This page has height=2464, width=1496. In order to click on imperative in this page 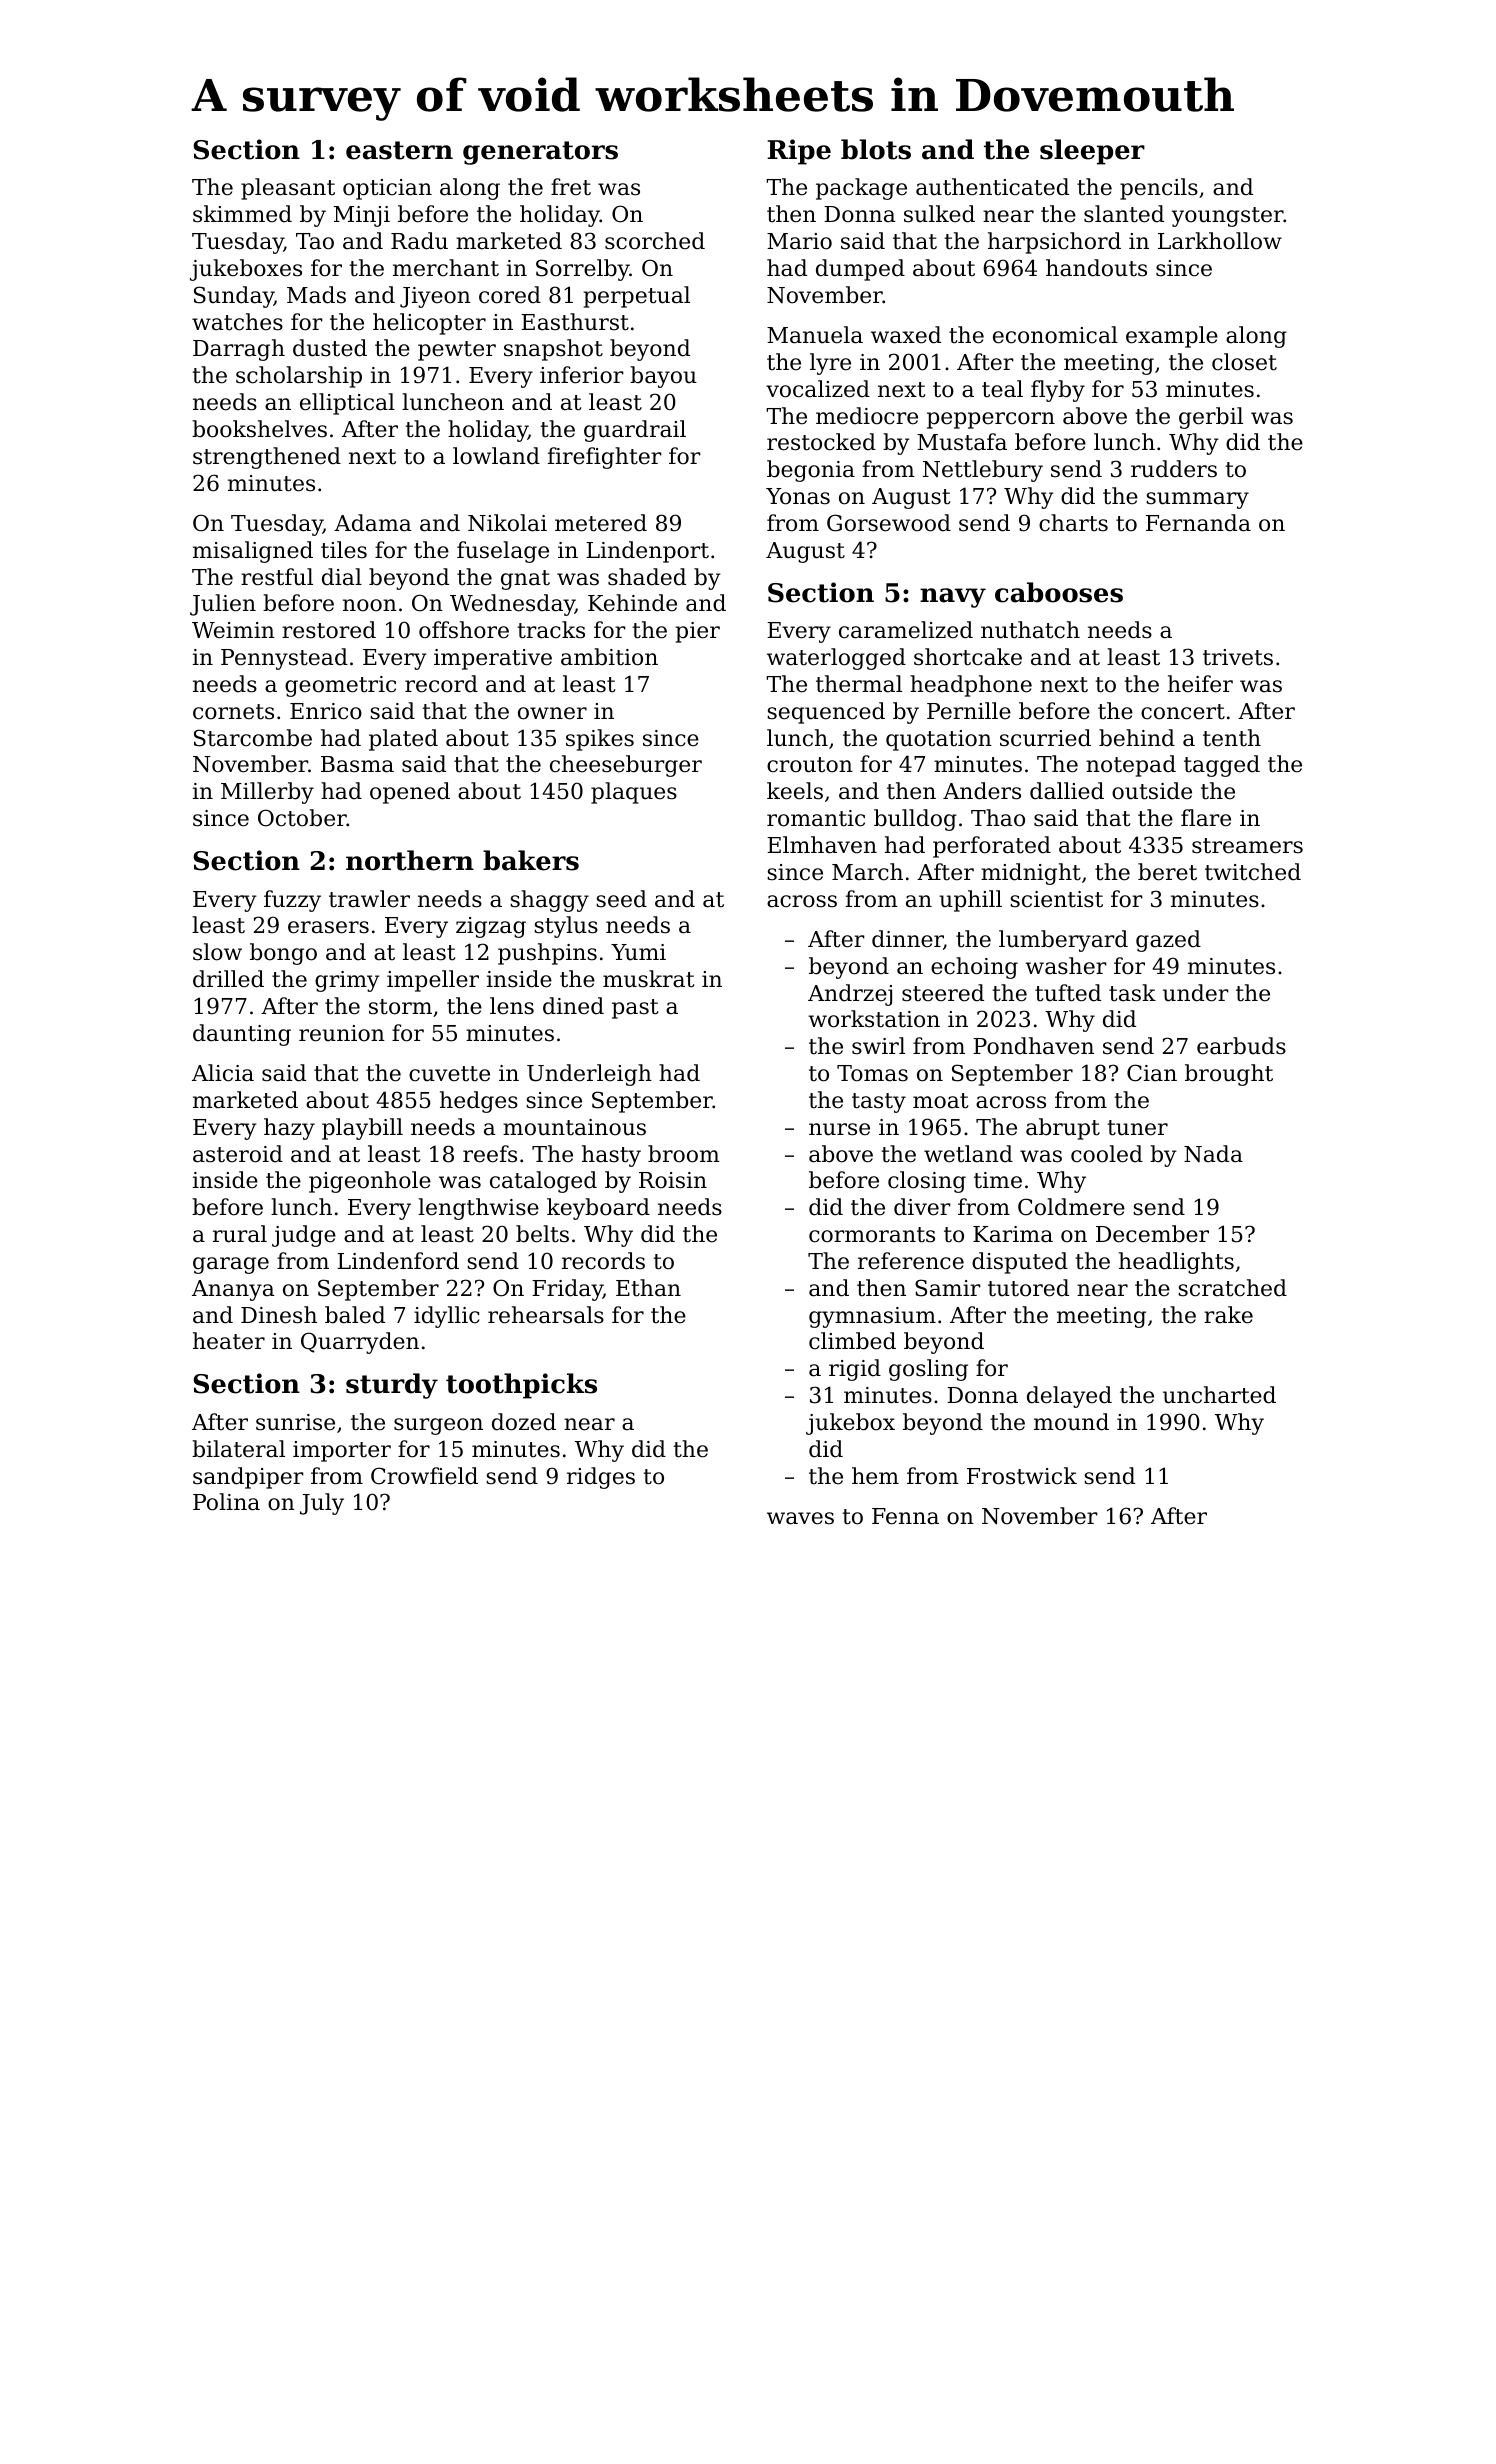, I will do `click(493, 659)`.
